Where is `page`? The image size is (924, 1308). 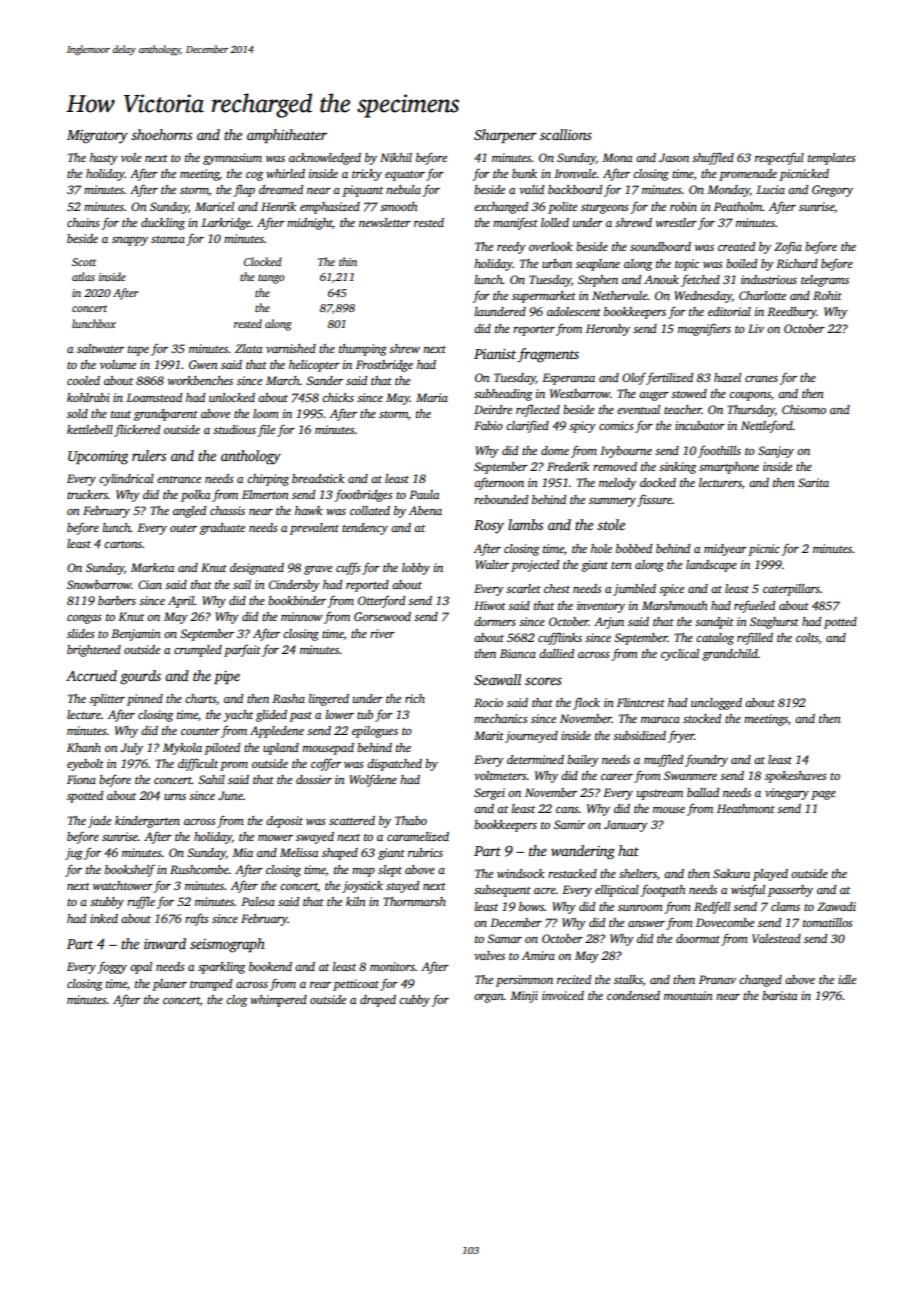
page is located at coordinates (823, 795).
